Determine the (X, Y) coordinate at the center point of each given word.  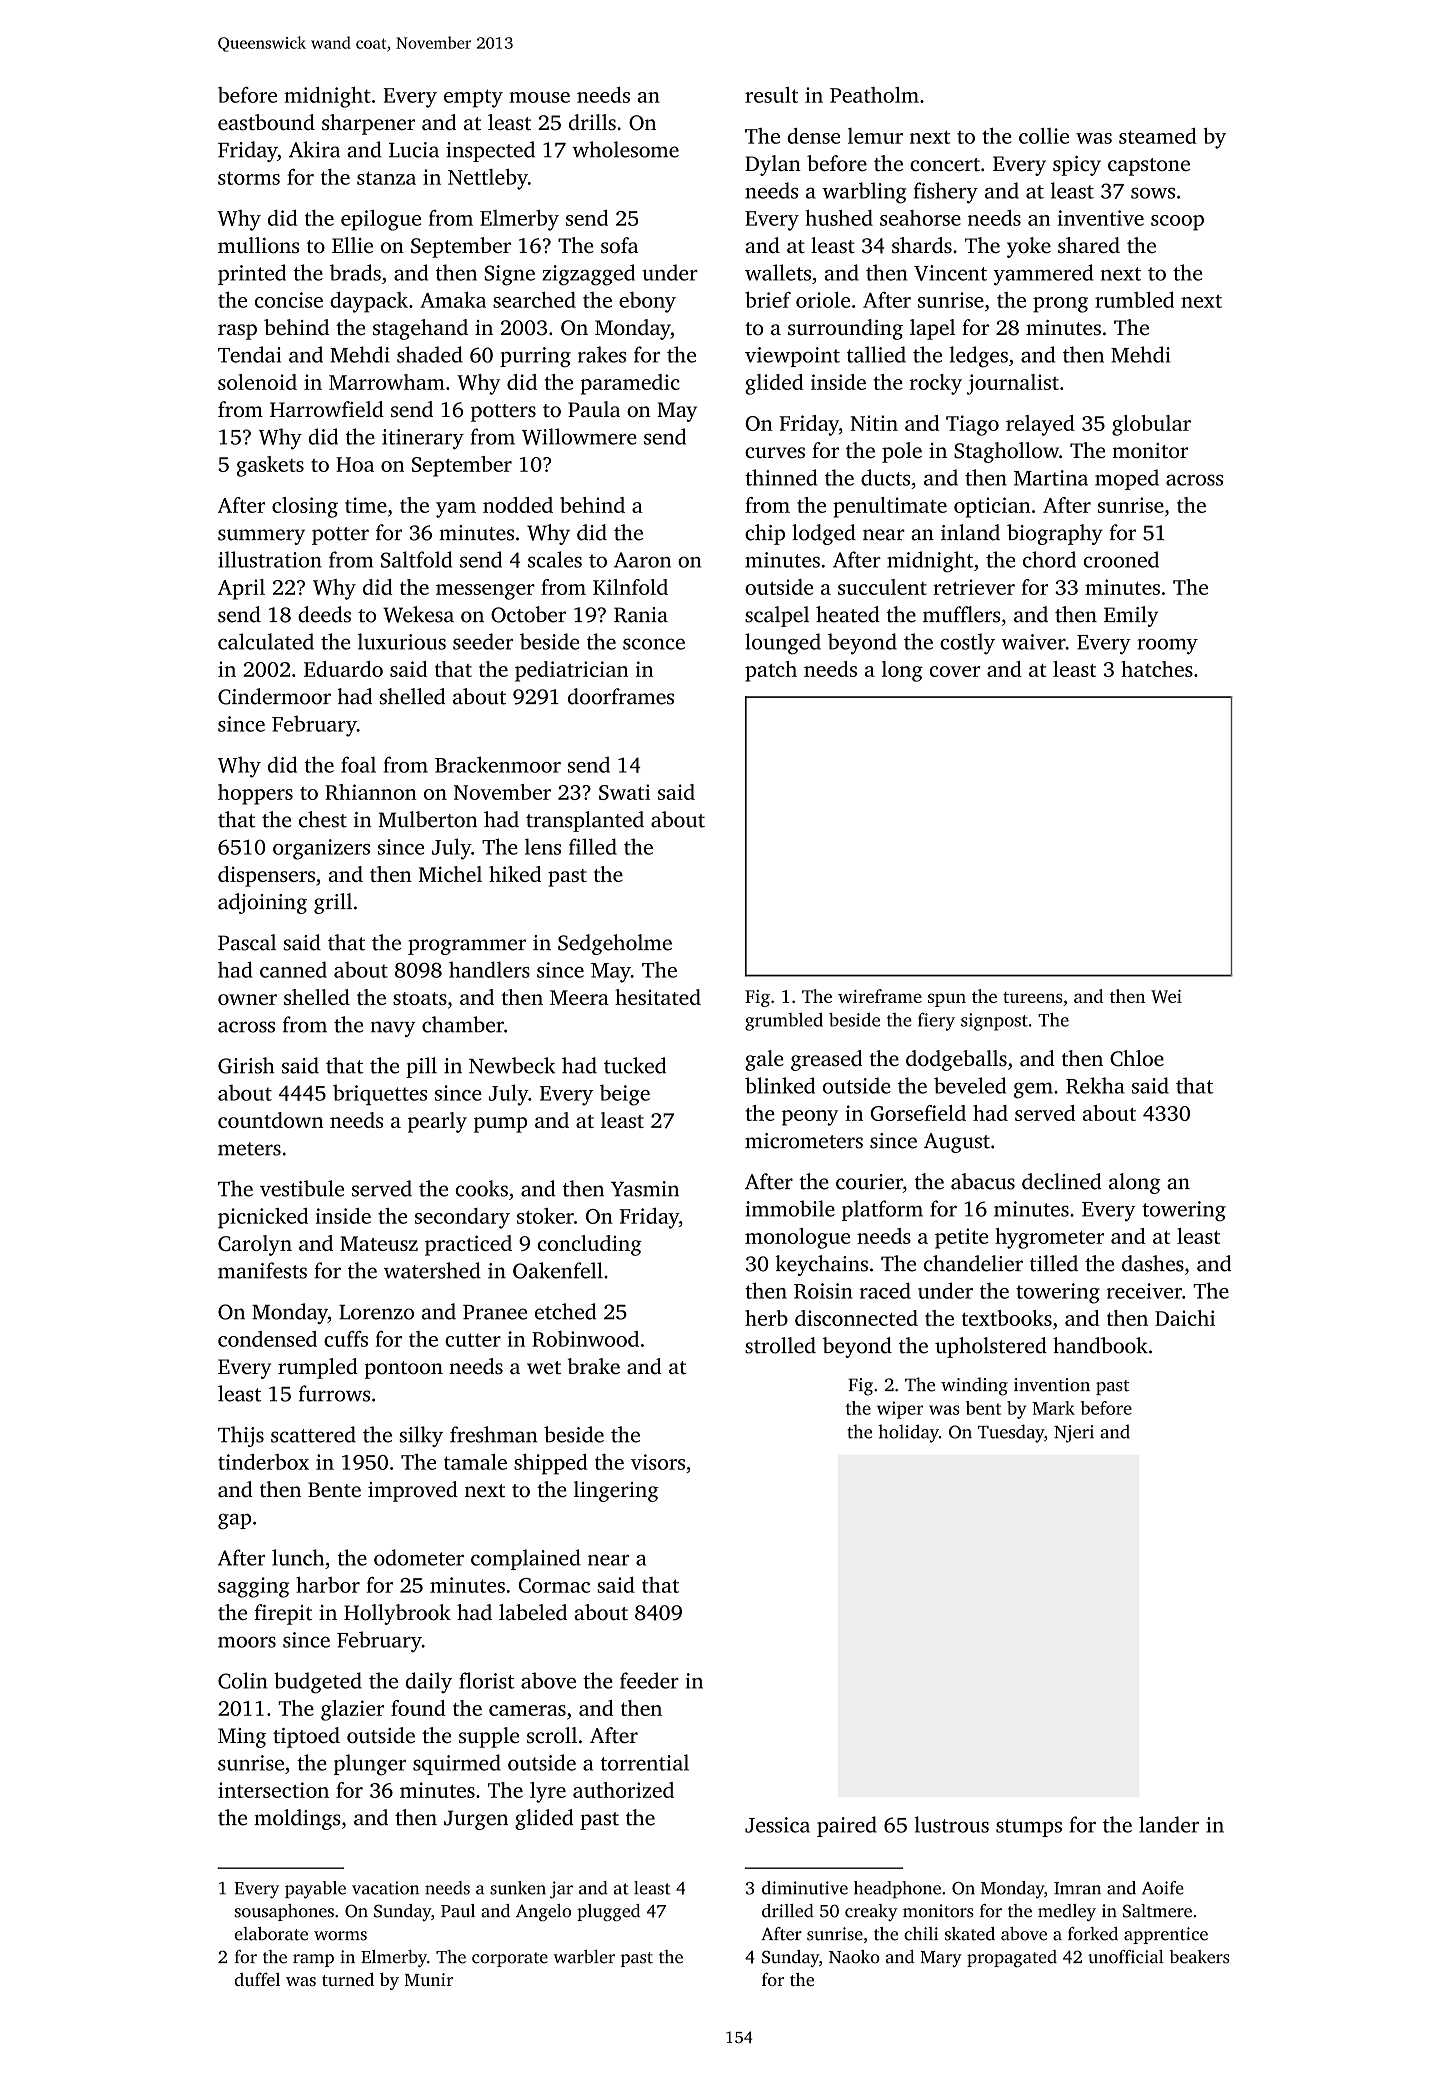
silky (421, 1436)
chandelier (973, 1263)
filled (593, 846)
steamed (1158, 136)
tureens (1033, 997)
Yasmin (645, 1189)
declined (1061, 1181)
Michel (450, 874)
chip (765, 534)
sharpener (368, 124)
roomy (1167, 647)
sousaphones (284, 1912)
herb (766, 1318)
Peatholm (874, 95)
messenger (485, 592)
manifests (262, 1270)
